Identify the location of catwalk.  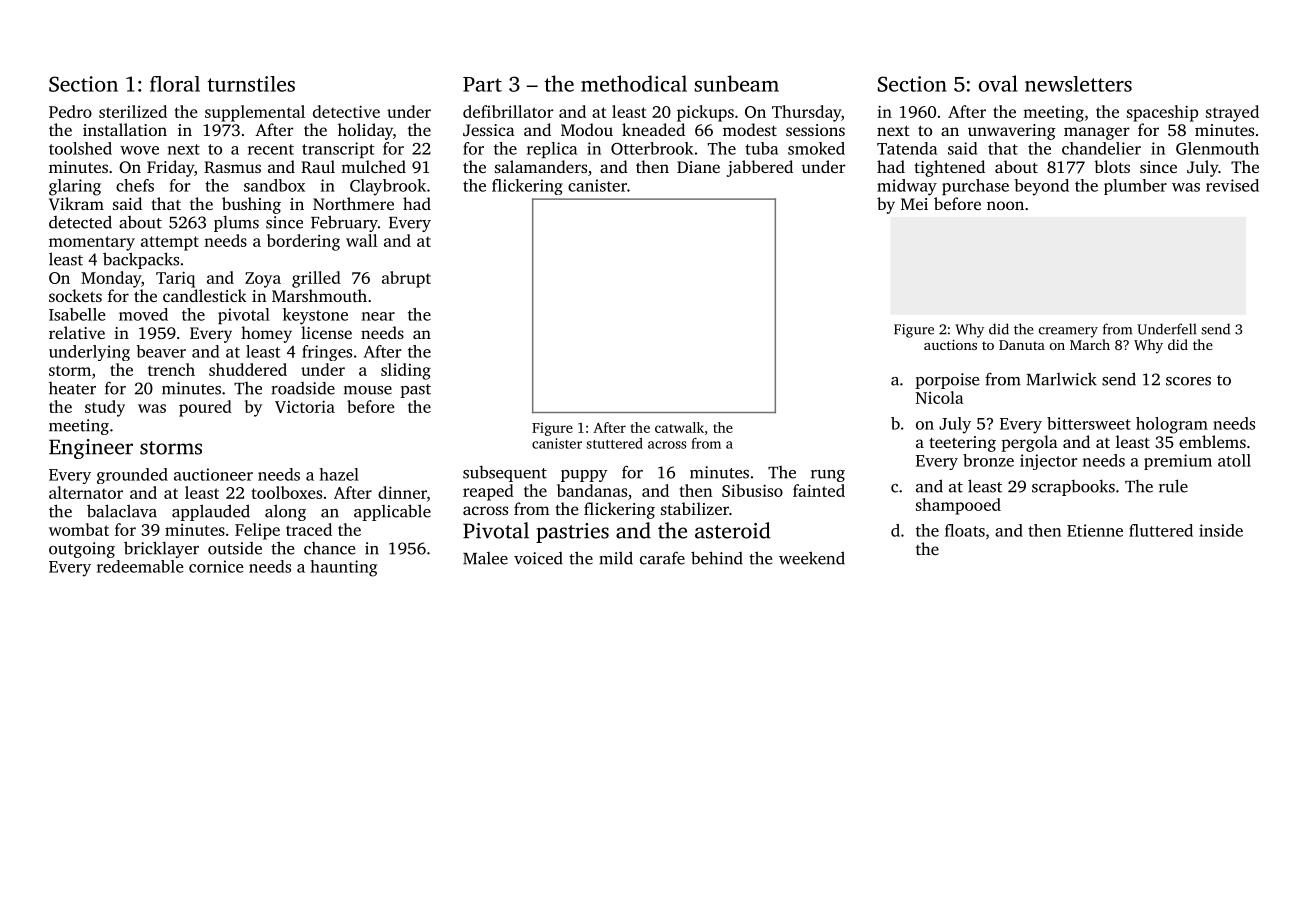
(679, 427).
